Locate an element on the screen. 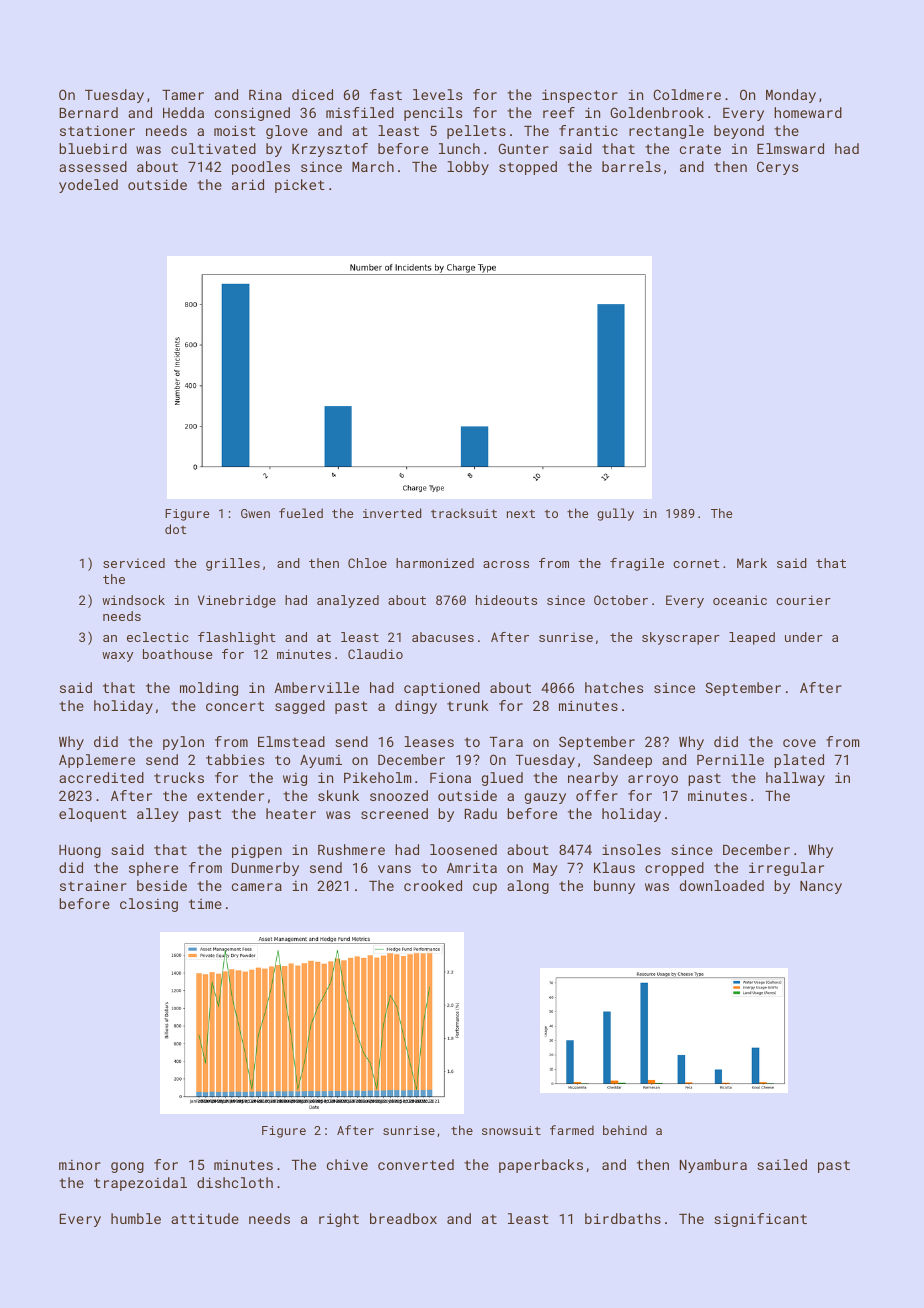 The image size is (924, 1308). tracksuit is located at coordinates (464, 513).
